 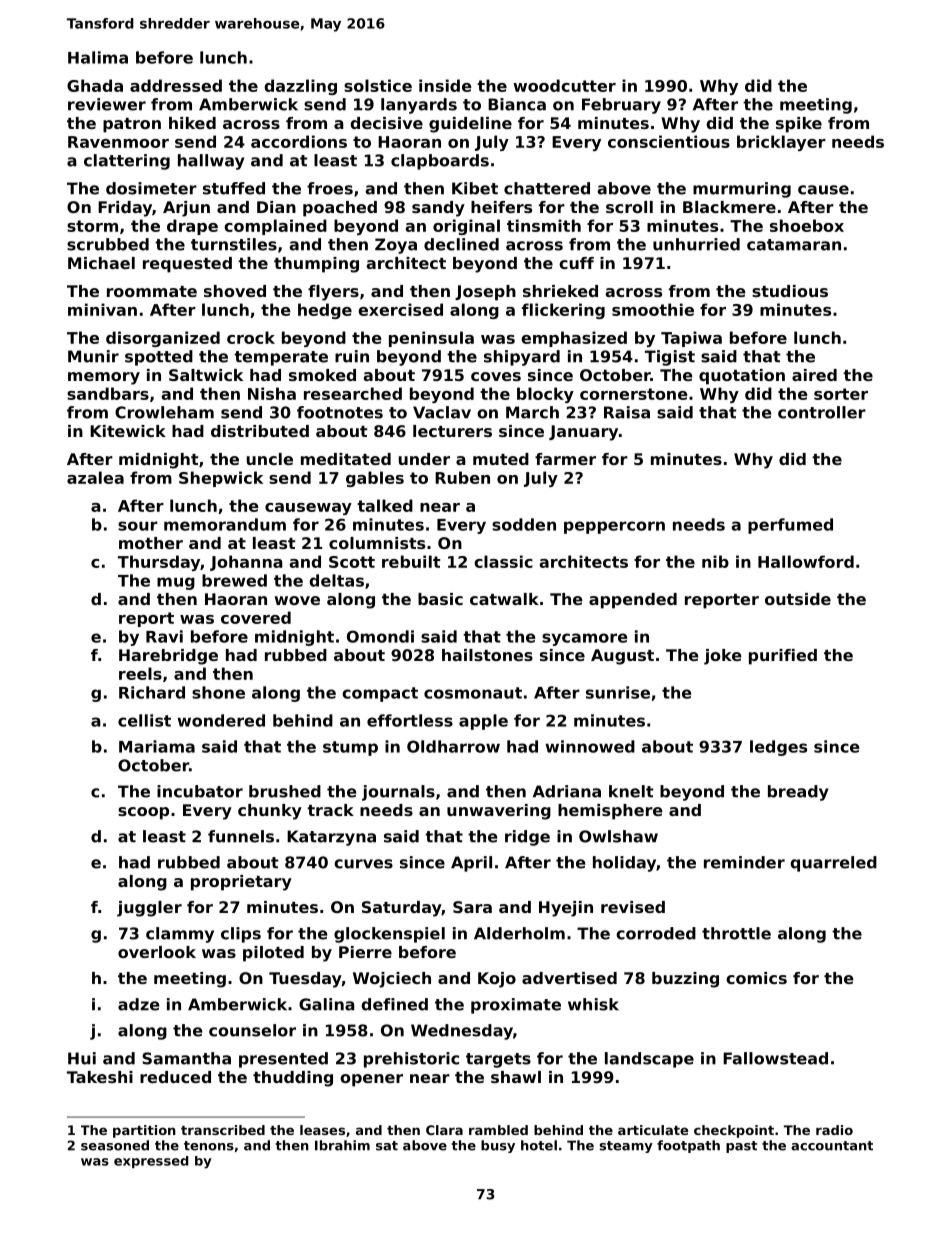 What do you see at coordinates (778, 748) in the page?
I see `ledges` at bounding box center [778, 748].
